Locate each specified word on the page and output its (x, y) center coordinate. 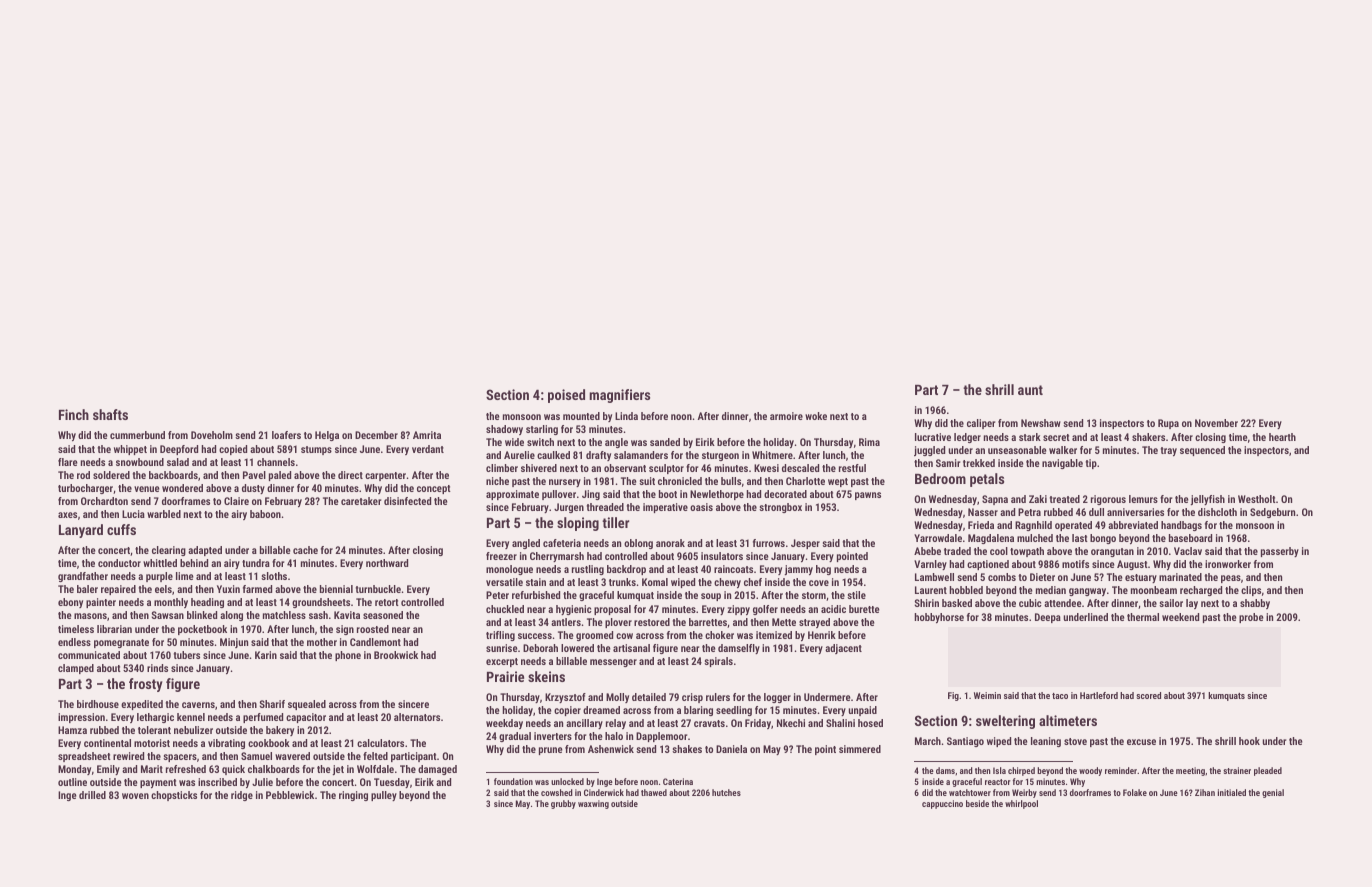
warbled (164, 514)
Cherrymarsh (557, 557)
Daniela (731, 749)
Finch (74, 414)
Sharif (272, 704)
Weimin (987, 695)
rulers (718, 697)
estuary (1141, 578)
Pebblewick (290, 795)
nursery (565, 483)
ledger (967, 438)
